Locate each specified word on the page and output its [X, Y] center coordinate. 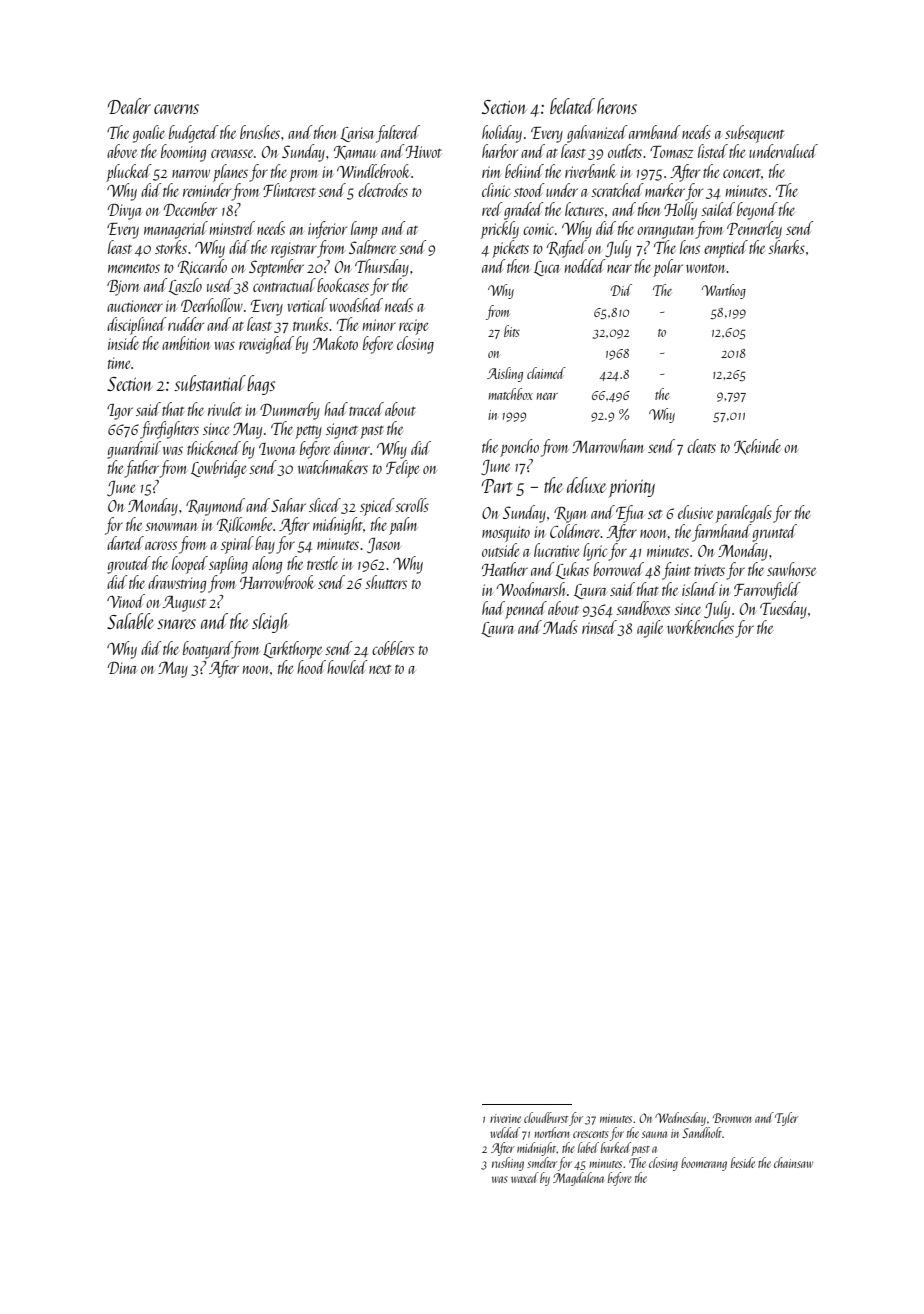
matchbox [510, 394]
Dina [122, 668]
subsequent [754, 134]
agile [650, 629]
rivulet [225, 409]
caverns [176, 109]
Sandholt [702, 1132]
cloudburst [546, 1117]
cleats [701, 446]
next [380, 669]
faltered [398, 134]
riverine [505, 1118]
